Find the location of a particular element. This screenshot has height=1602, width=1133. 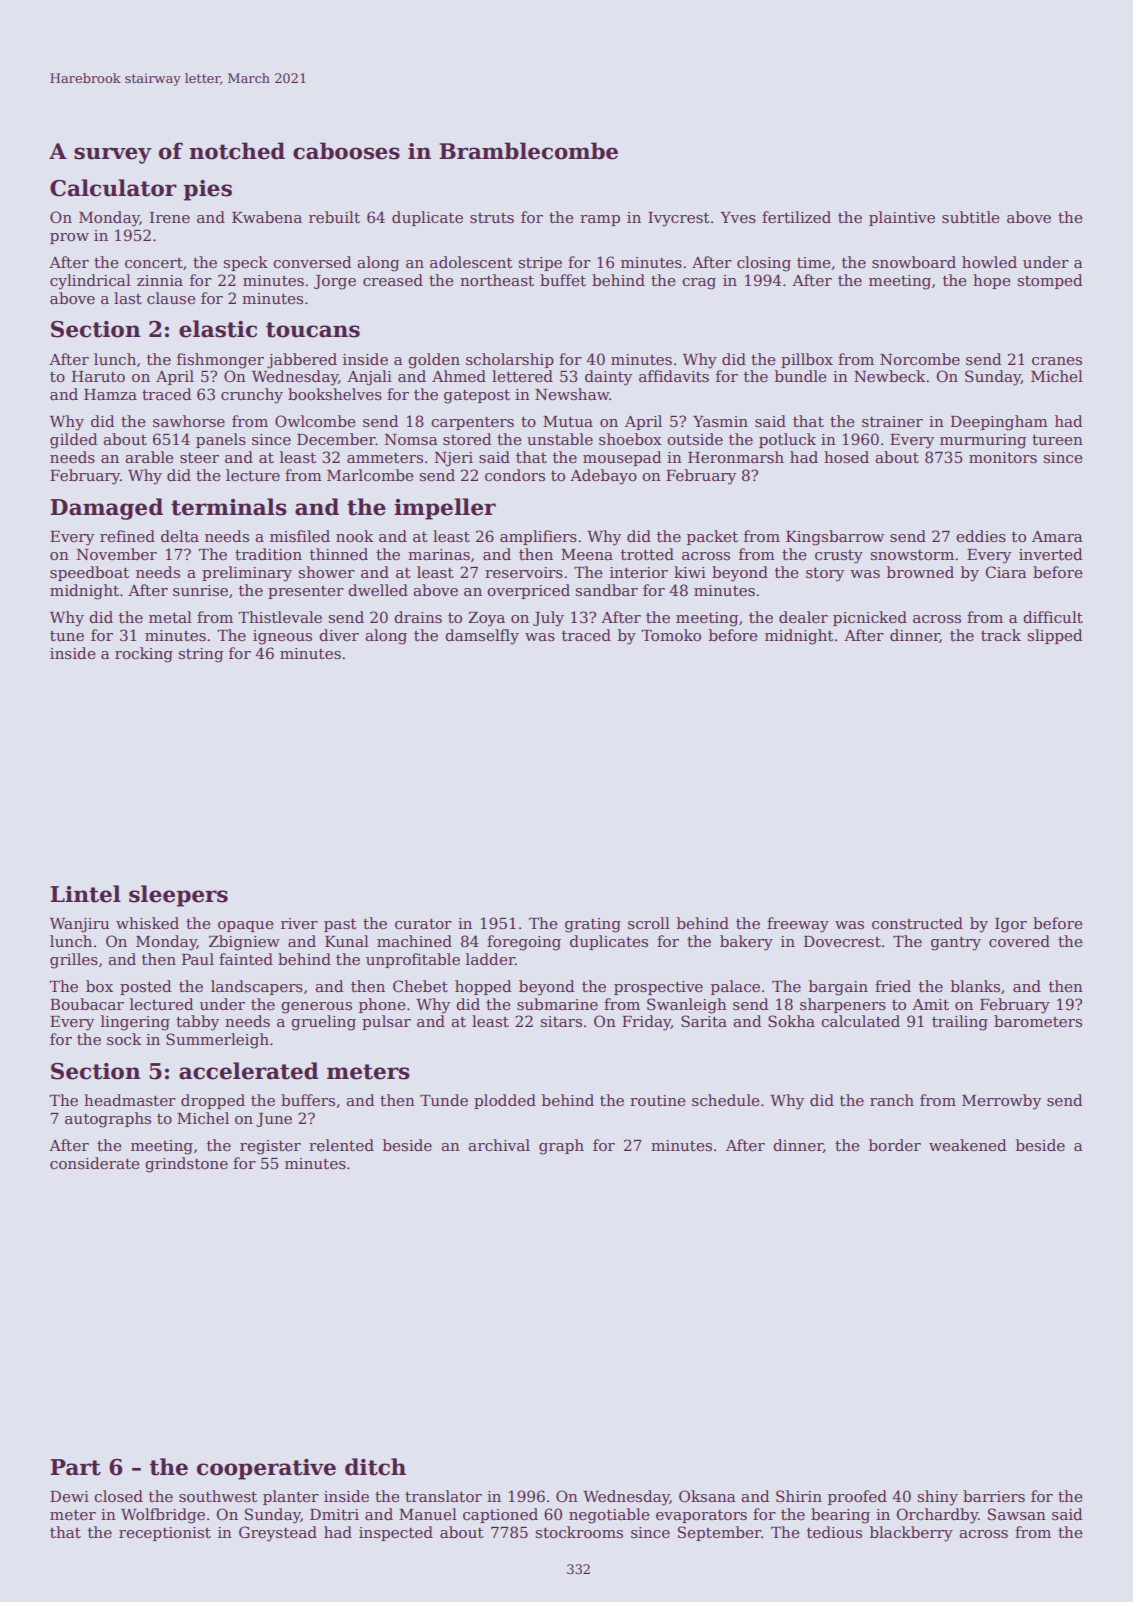

Ivycrest is located at coordinates (679, 219).
